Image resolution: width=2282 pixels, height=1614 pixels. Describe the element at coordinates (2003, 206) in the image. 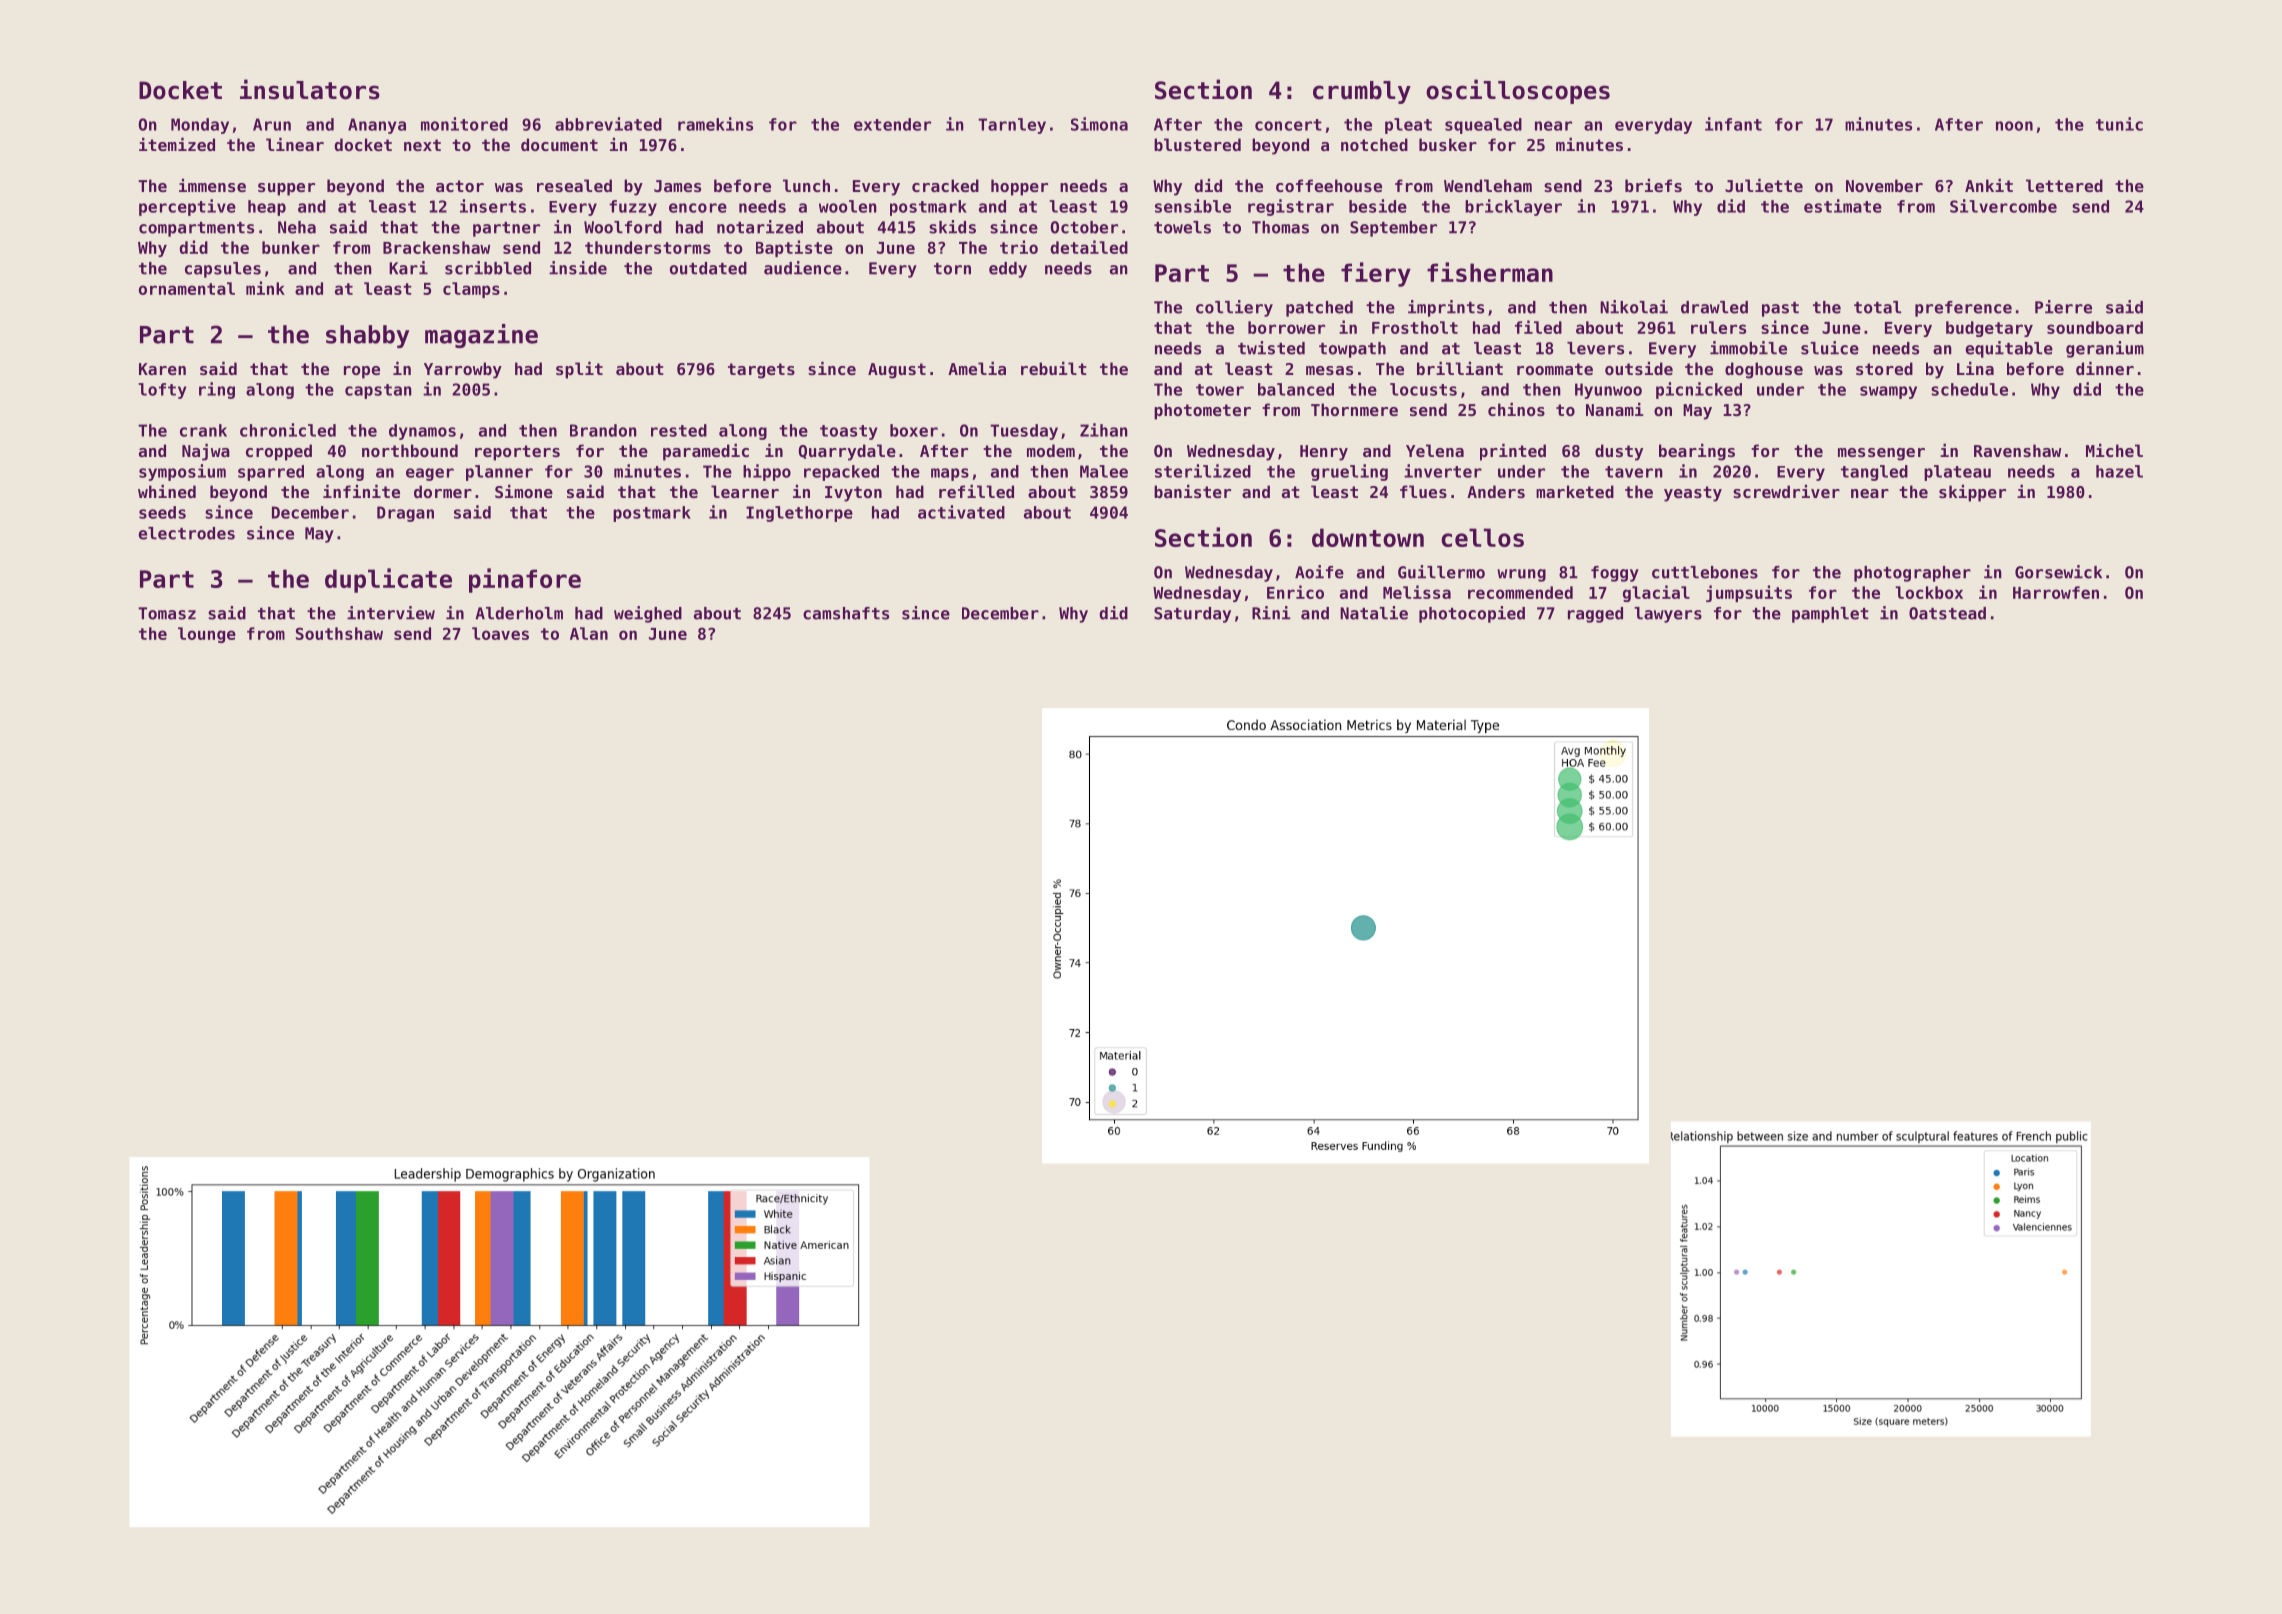

I see `Silvercombe` at that location.
